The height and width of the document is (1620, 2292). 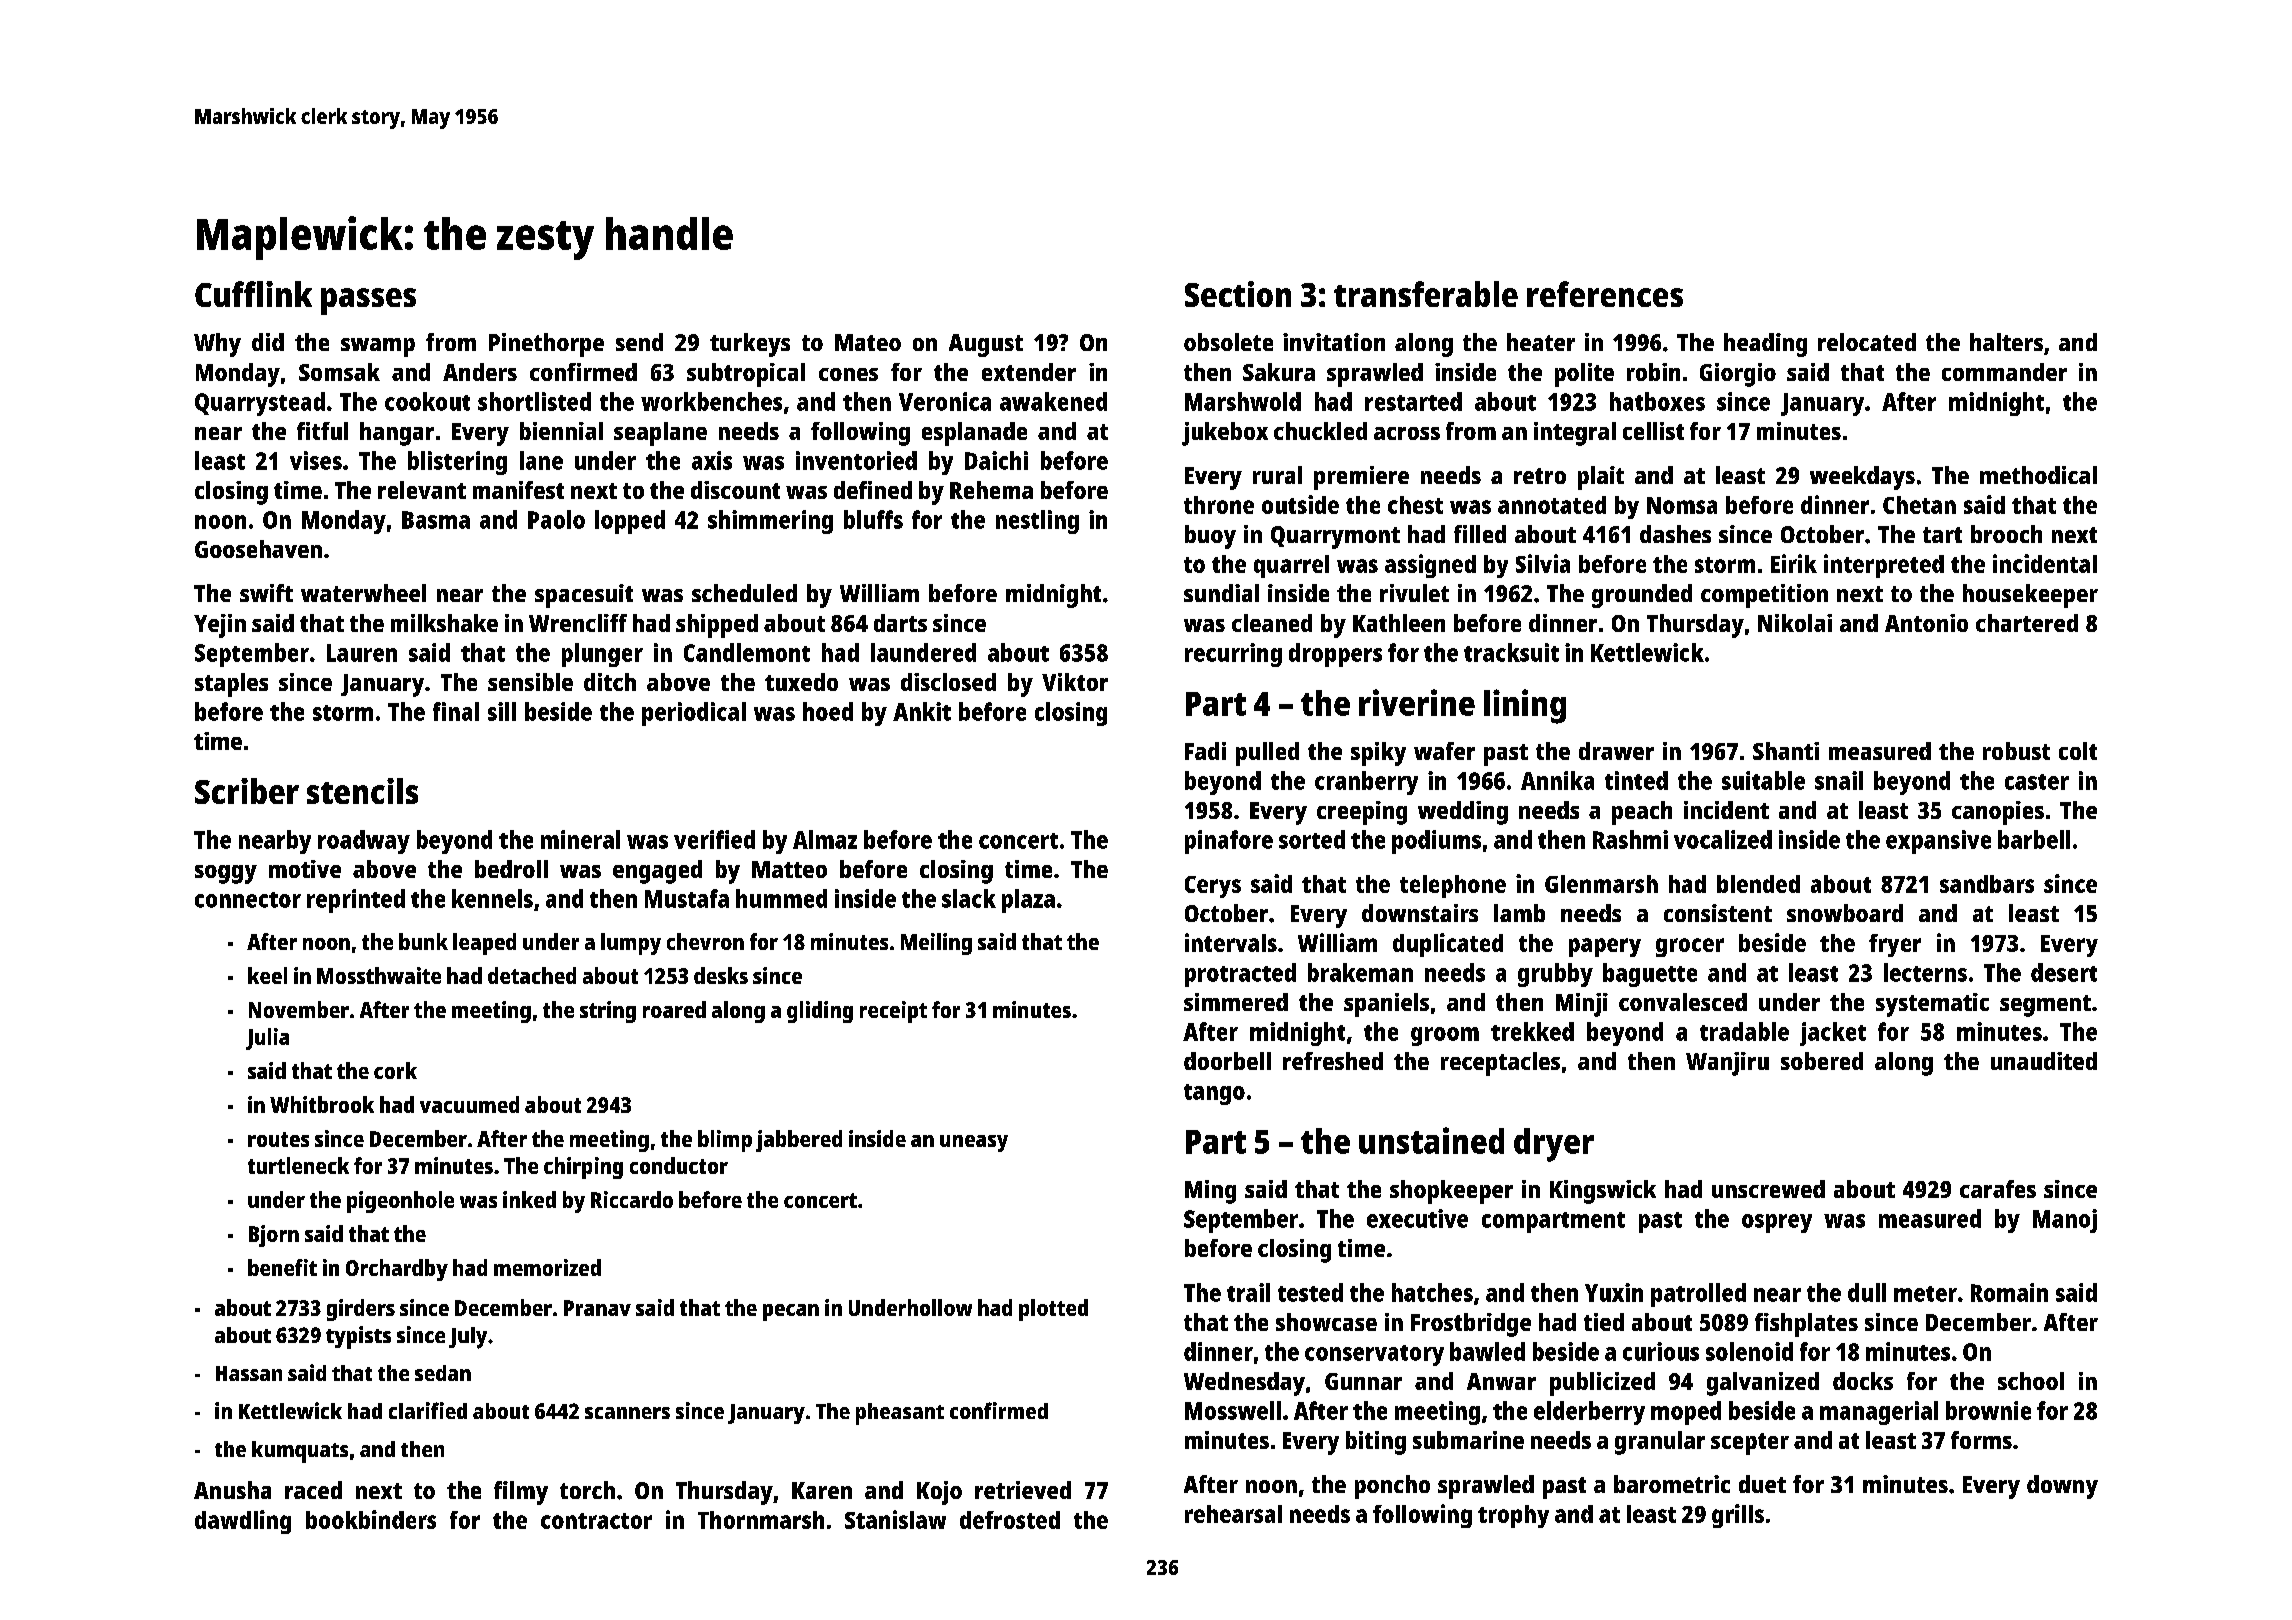 What do you see at coordinates (469, 1104) in the document?
I see `vacuumed` at bounding box center [469, 1104].
